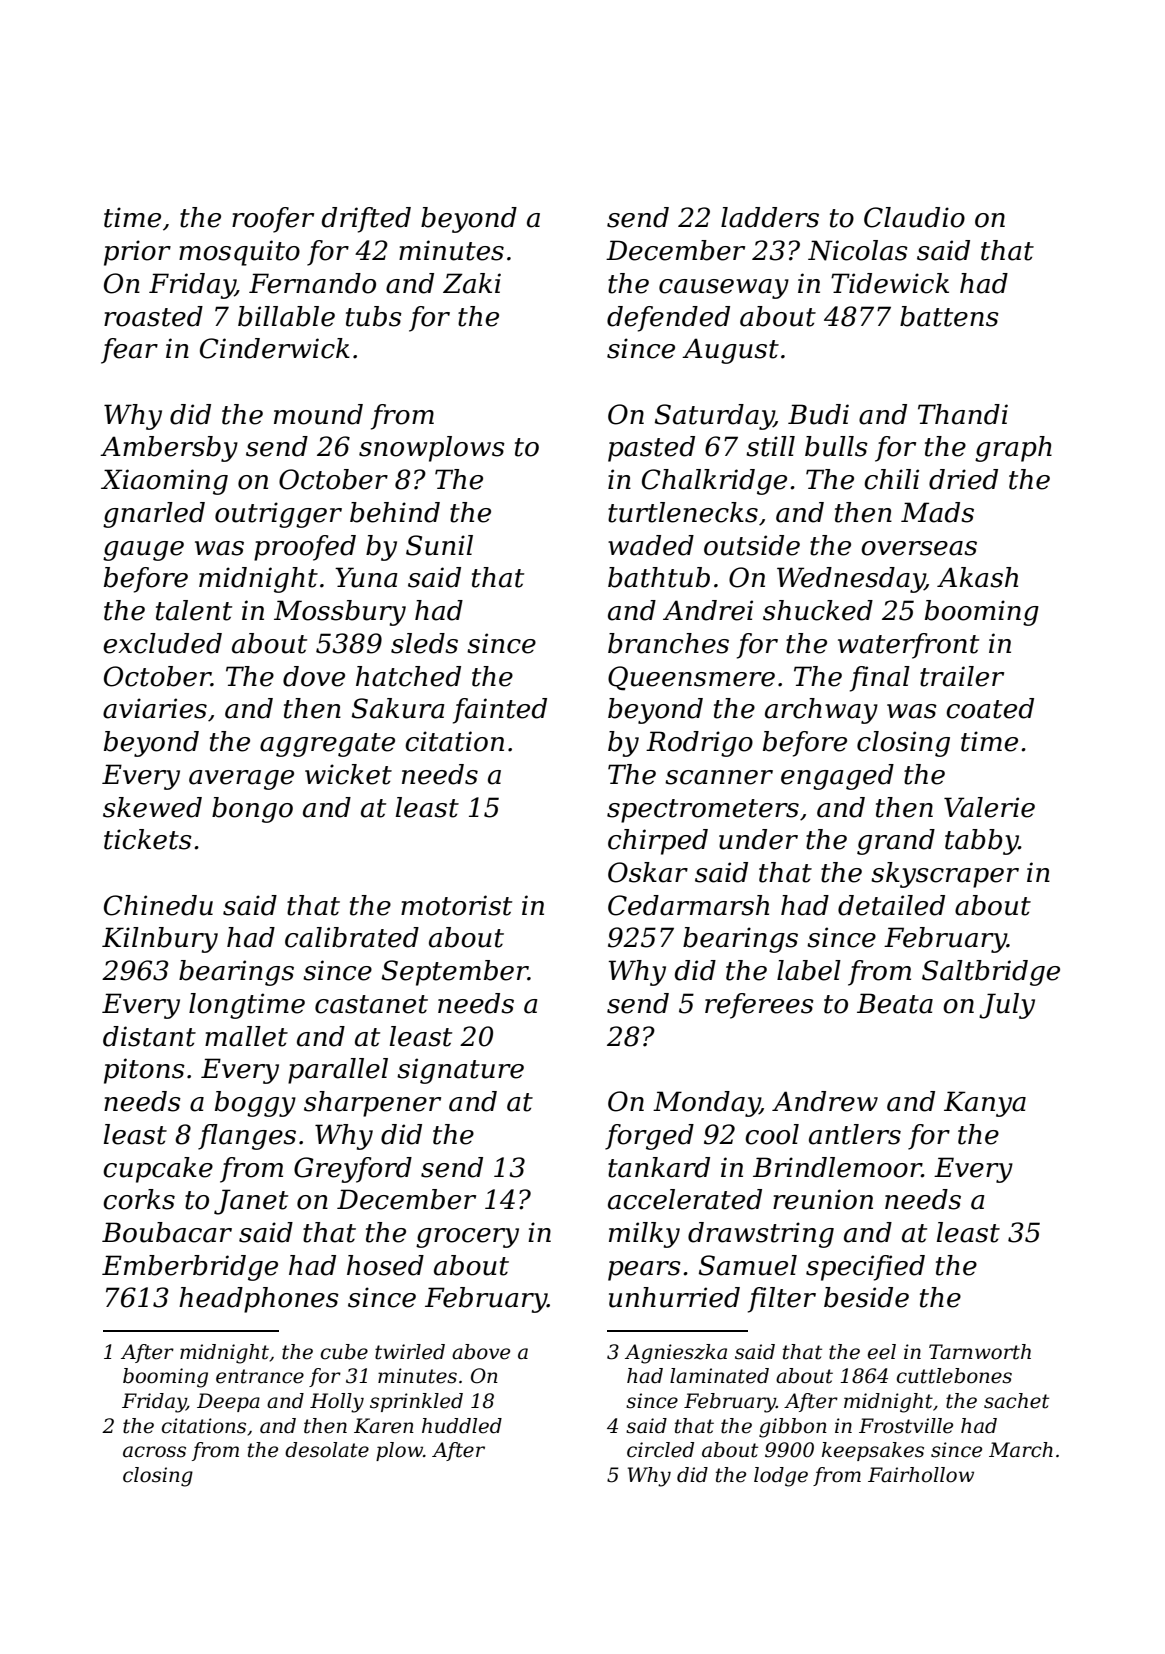  What do you see at coordinates (169, 449) in the screenshot?
I see `Ambersby` at bounding box center [169, 449].
